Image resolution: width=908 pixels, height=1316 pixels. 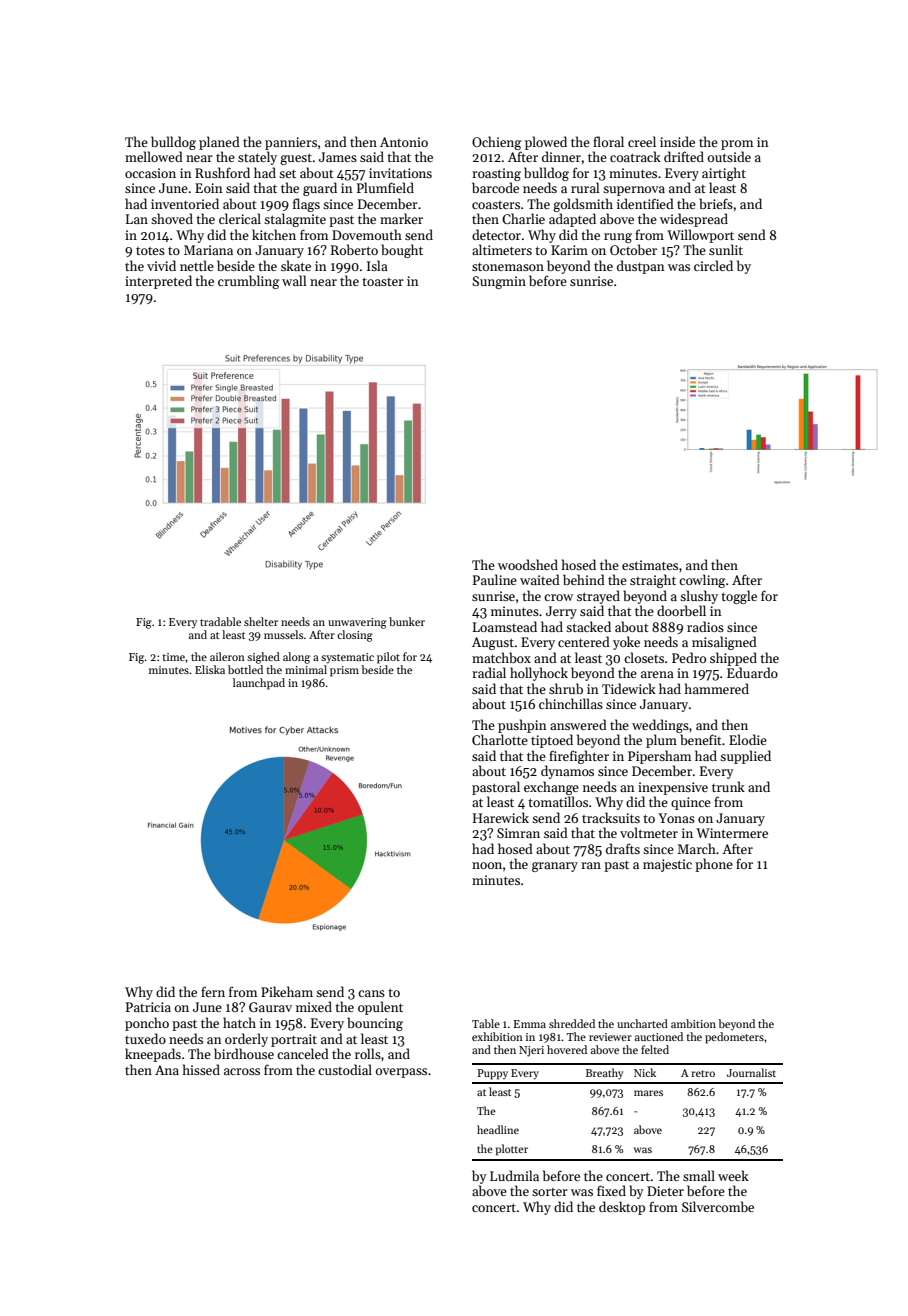 I want to click on radial, so click(x=489, y=672).
